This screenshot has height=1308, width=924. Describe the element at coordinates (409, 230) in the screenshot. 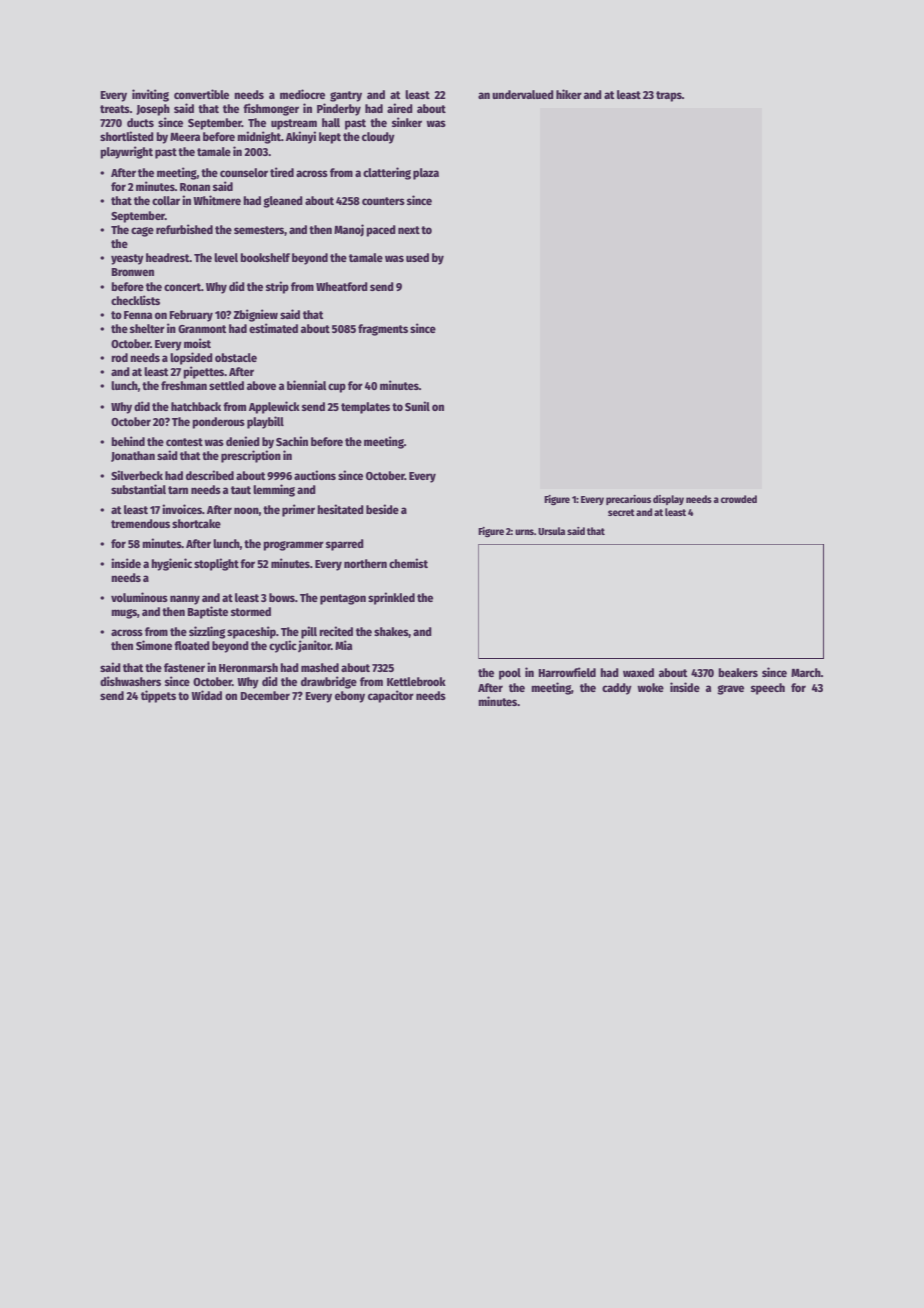

I see `next` at that location.
